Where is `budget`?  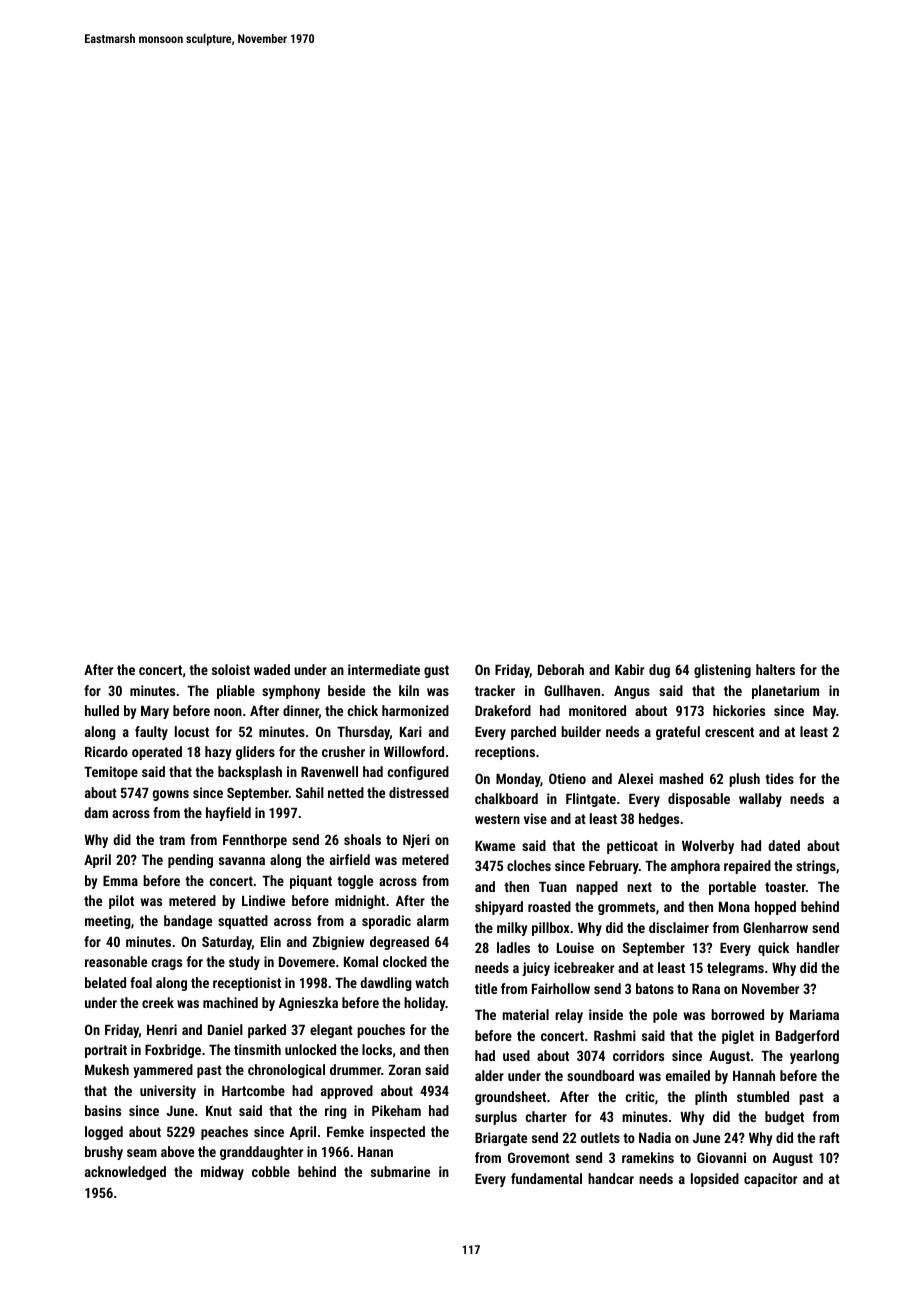 budget is located at coordinates (784, 1118).
